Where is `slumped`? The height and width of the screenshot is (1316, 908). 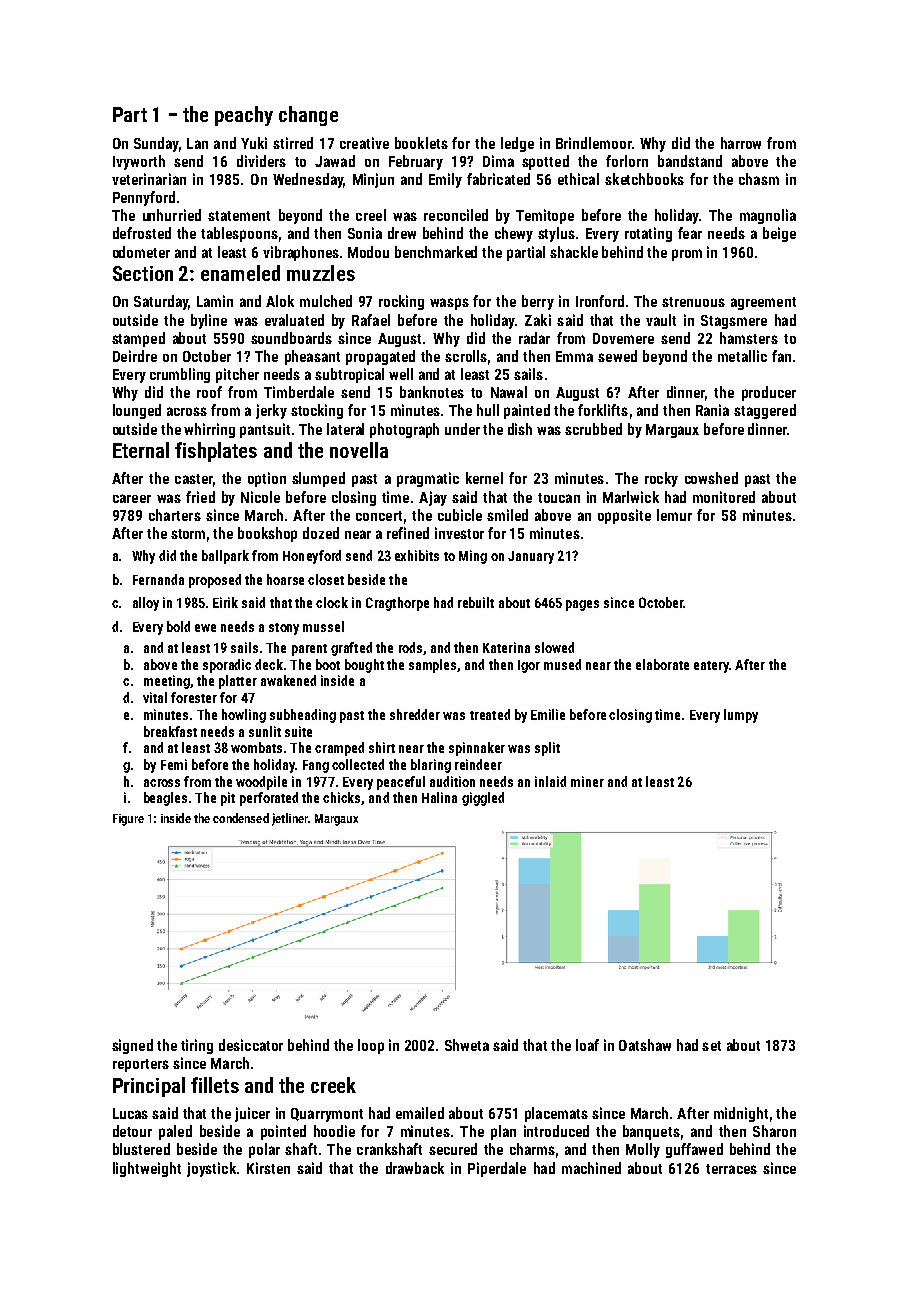 slumped is located at coordinates (318, 479).
